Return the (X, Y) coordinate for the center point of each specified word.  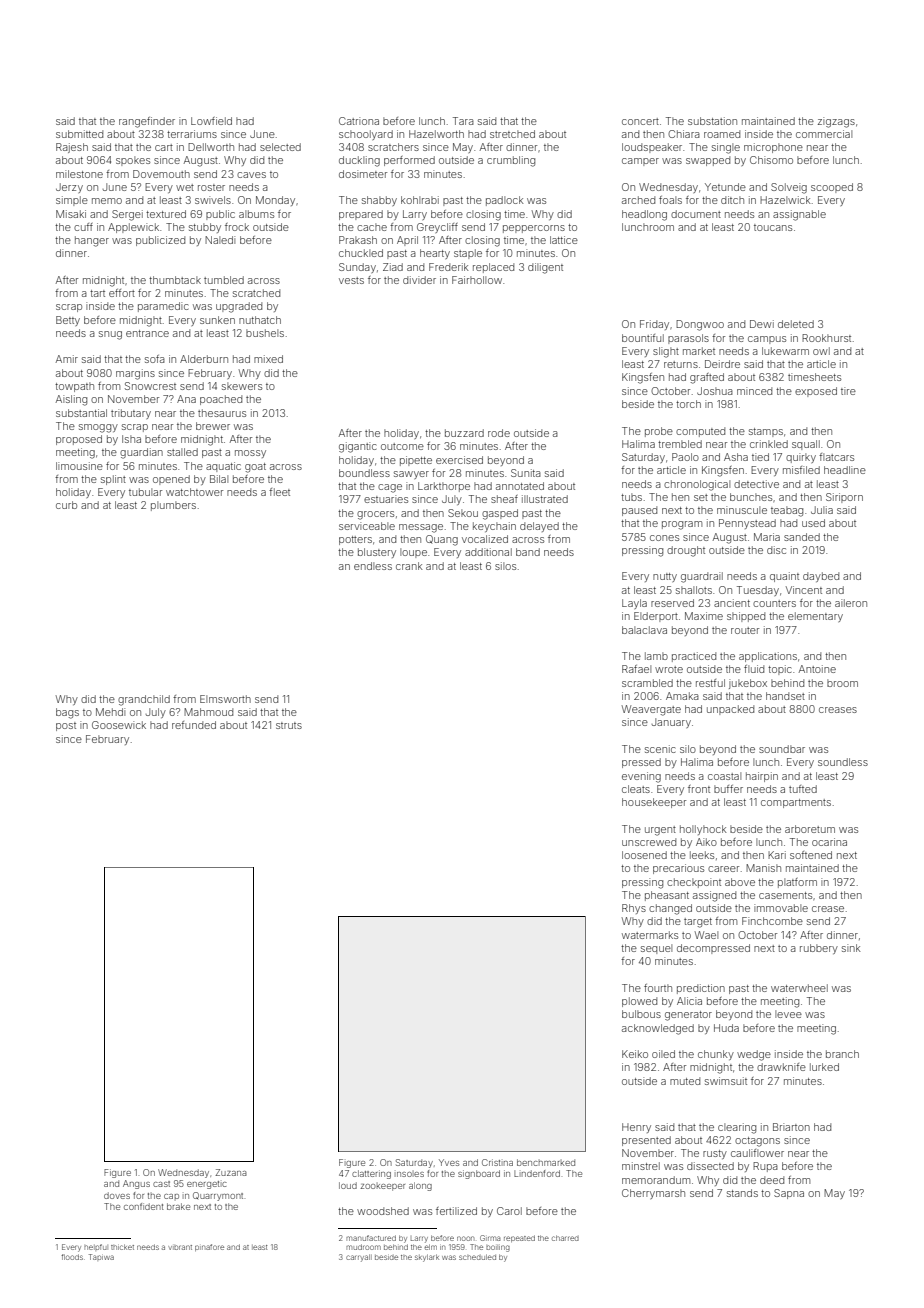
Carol (509, 1211)
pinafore (209, 1247)
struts (289, 725)
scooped (832, 188)
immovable (781, 908)
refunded (194, 725)
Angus (136, 1184)
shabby (379, 201)
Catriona (359, 121)
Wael (706, 935)
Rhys (634, 909)
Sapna (789, 1194)
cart (164, 147)
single (726, 148)
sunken (217, 320)
